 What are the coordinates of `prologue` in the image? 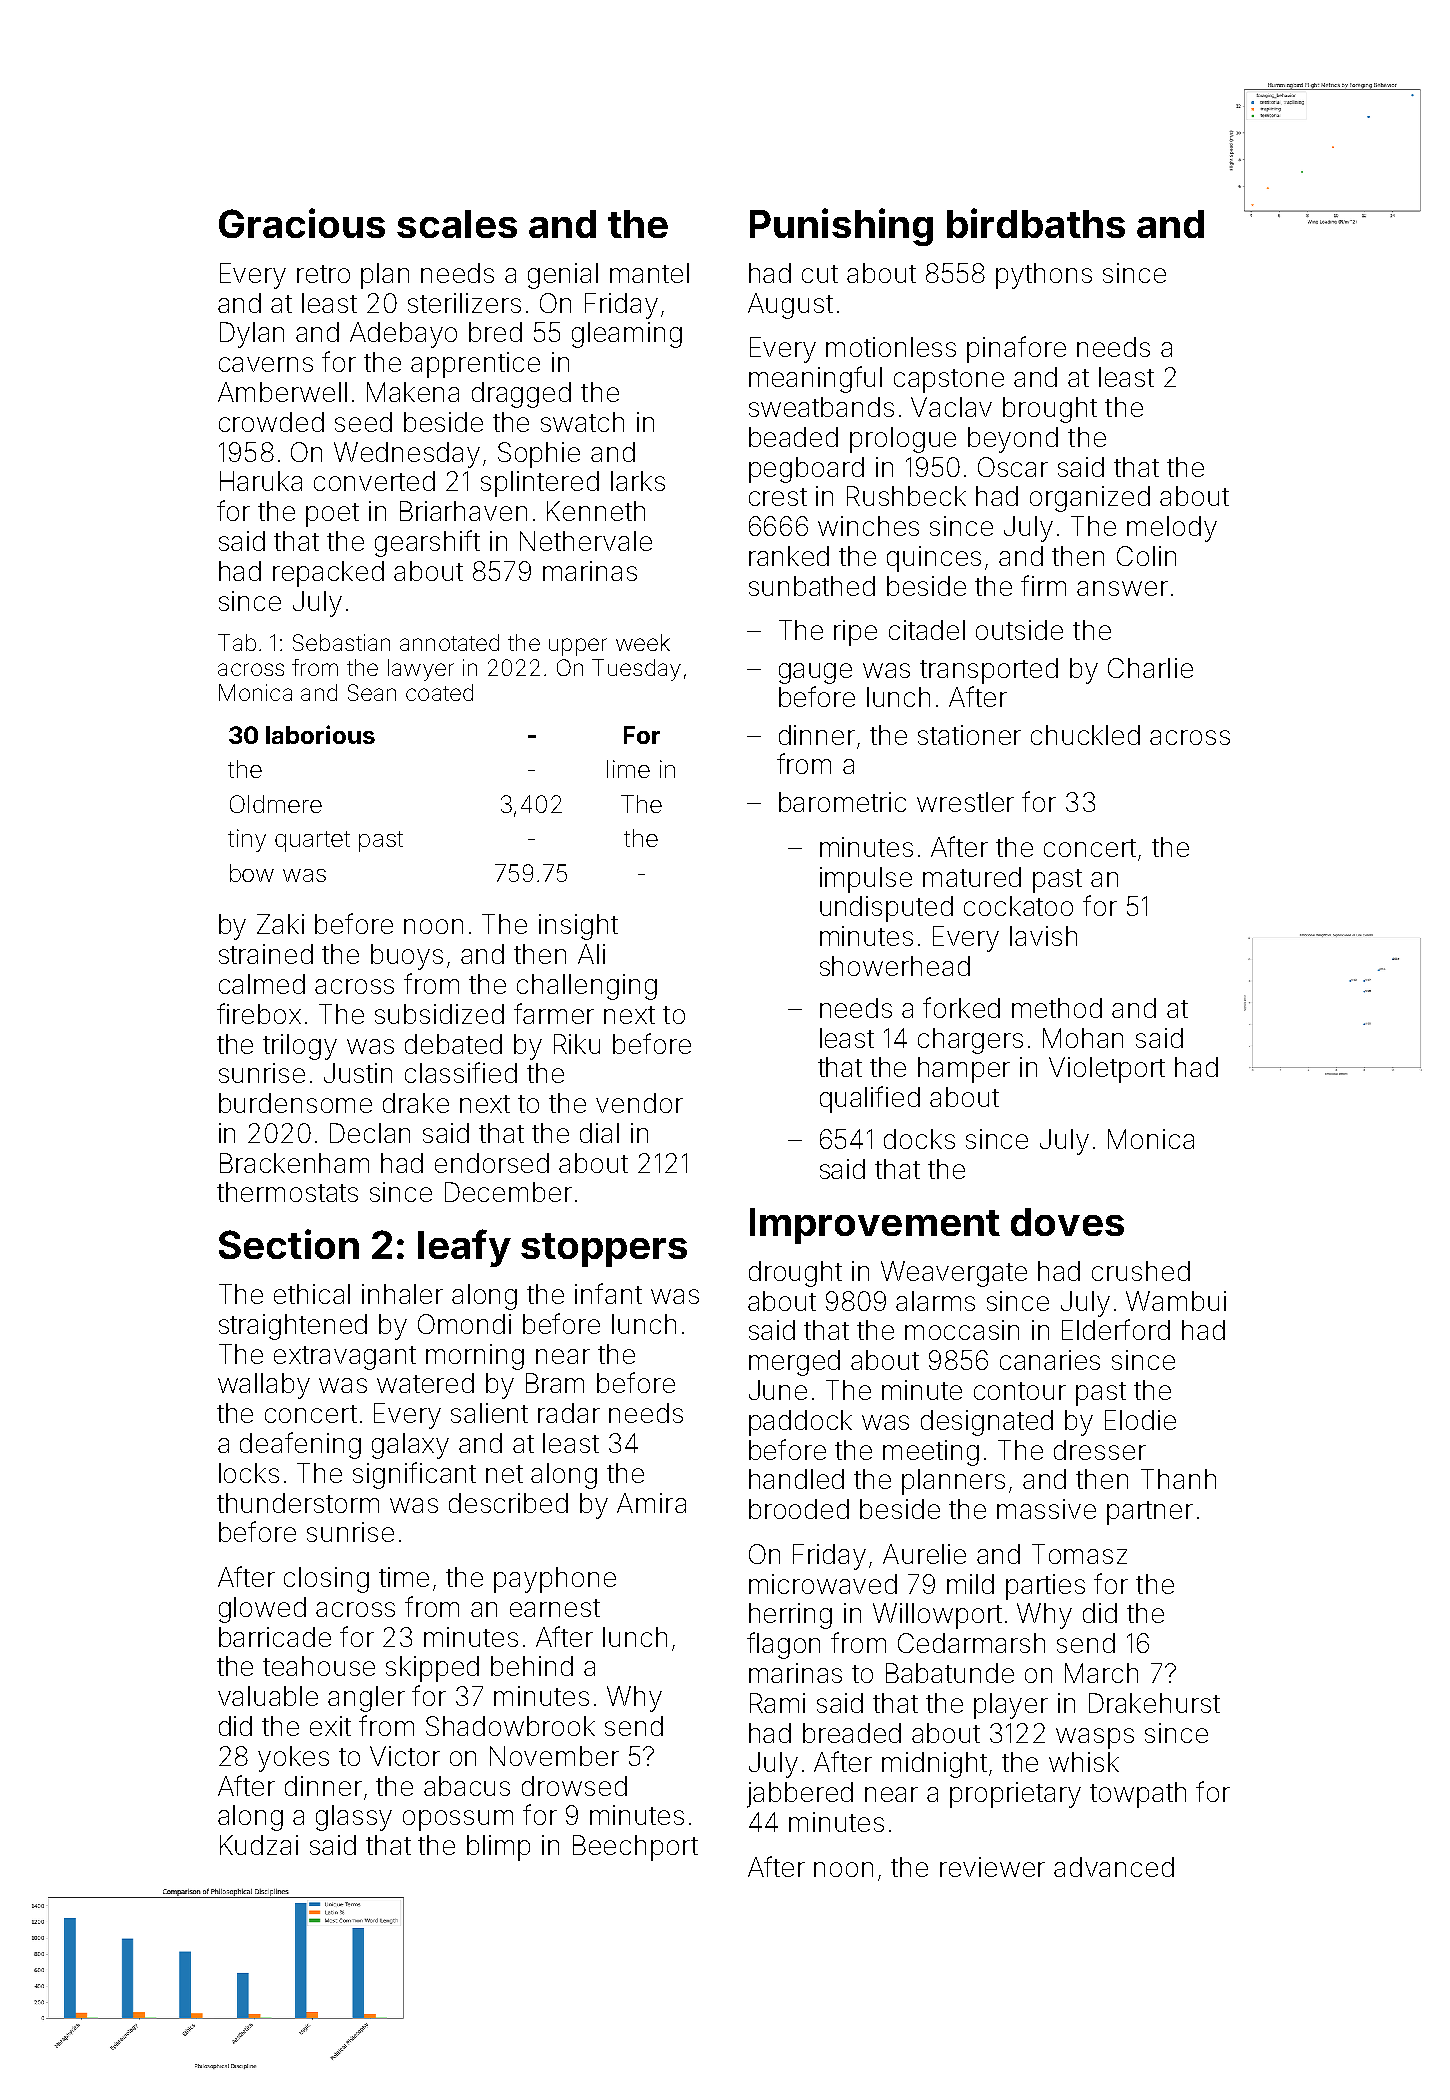 It's located at (903, 440).
